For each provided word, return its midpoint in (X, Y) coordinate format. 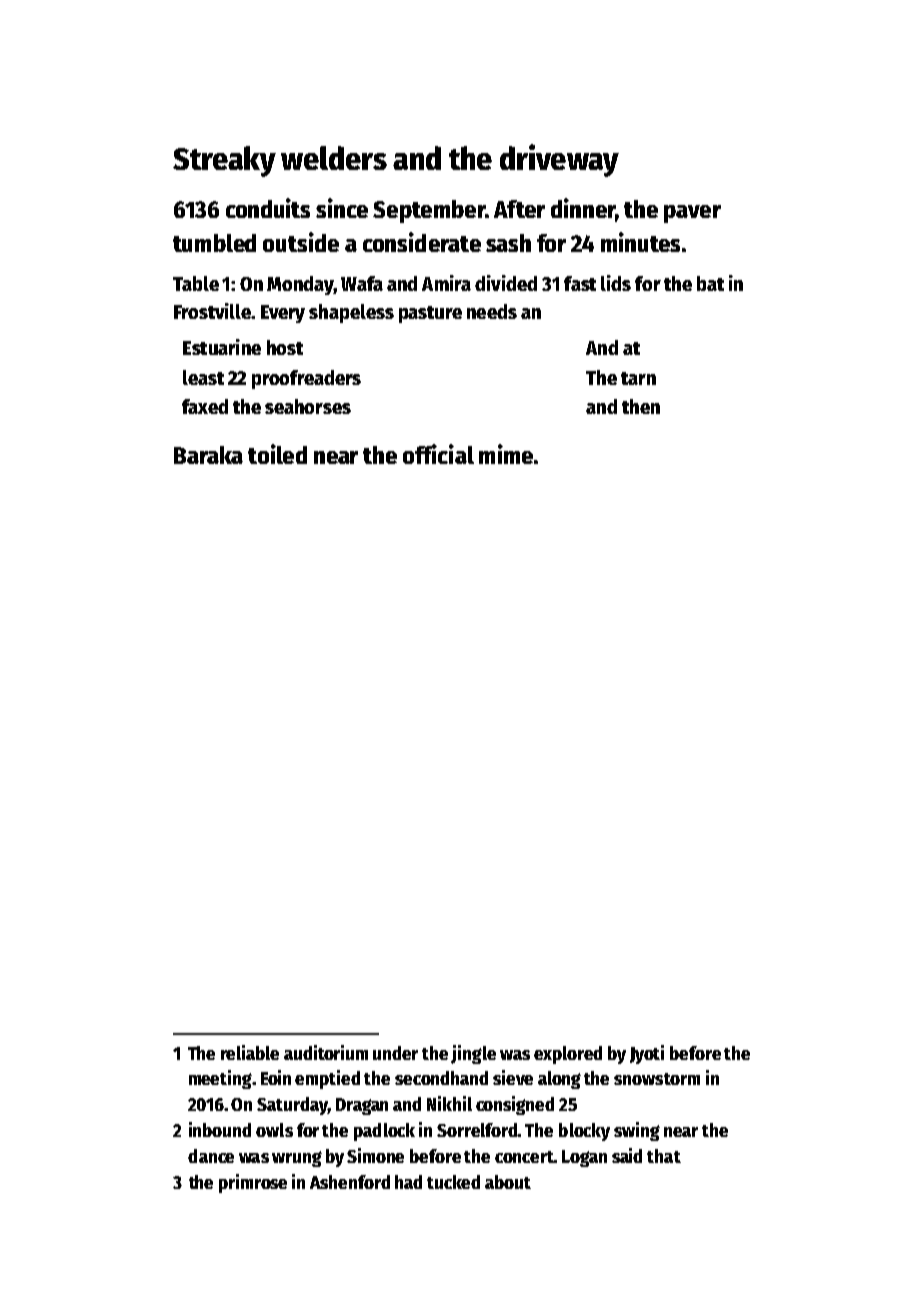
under (395, 1053)
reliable (250, 1052)
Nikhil (449, 1103)
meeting (220, 1079)
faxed (205, 406)
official (438, 454)
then (641, 406)
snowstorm (657, 1079)
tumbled (214, 243)
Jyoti (647, 1054)
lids (616, 283)
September (429, 211)
